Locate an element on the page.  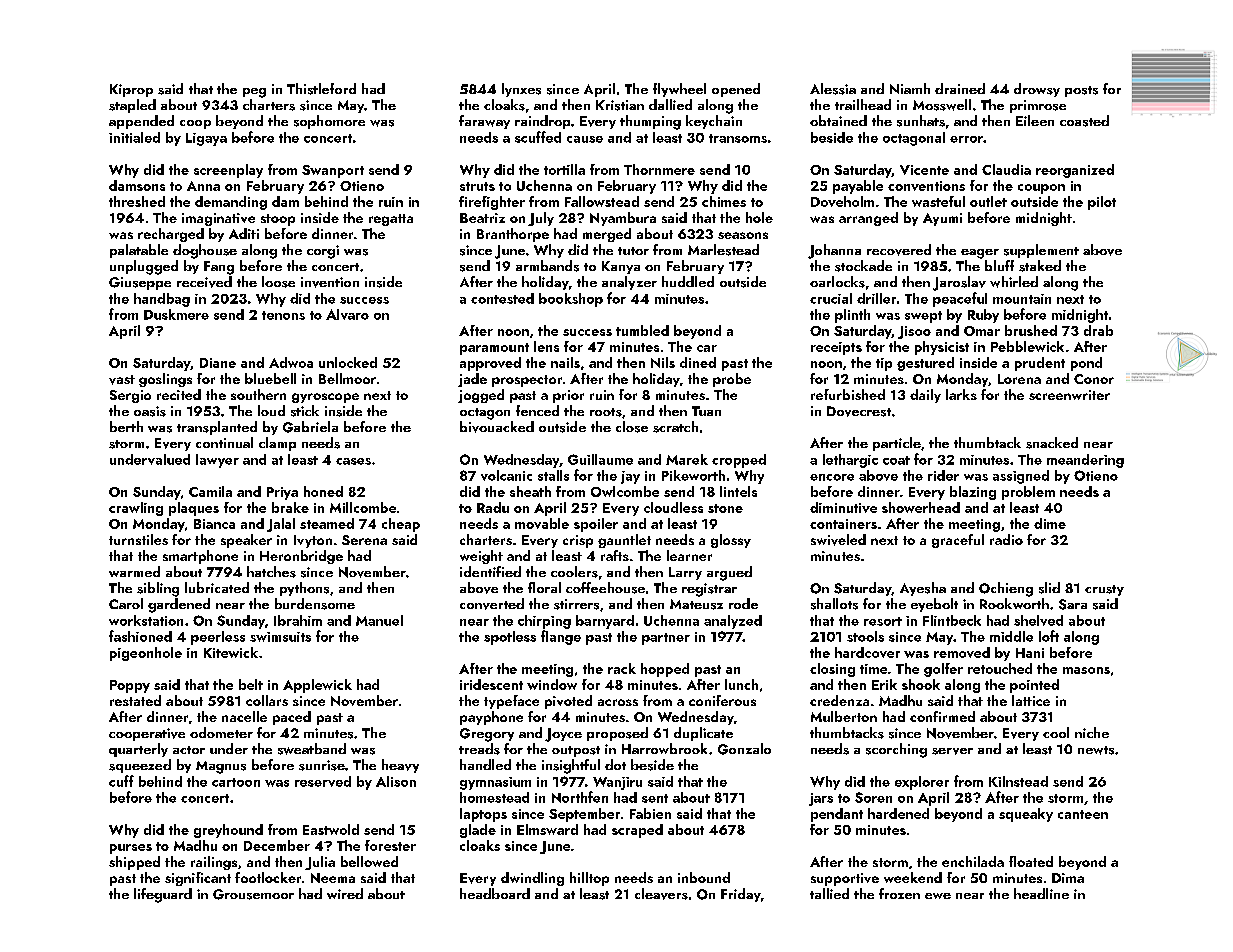
niche is located at coordinates (1092, 732).
